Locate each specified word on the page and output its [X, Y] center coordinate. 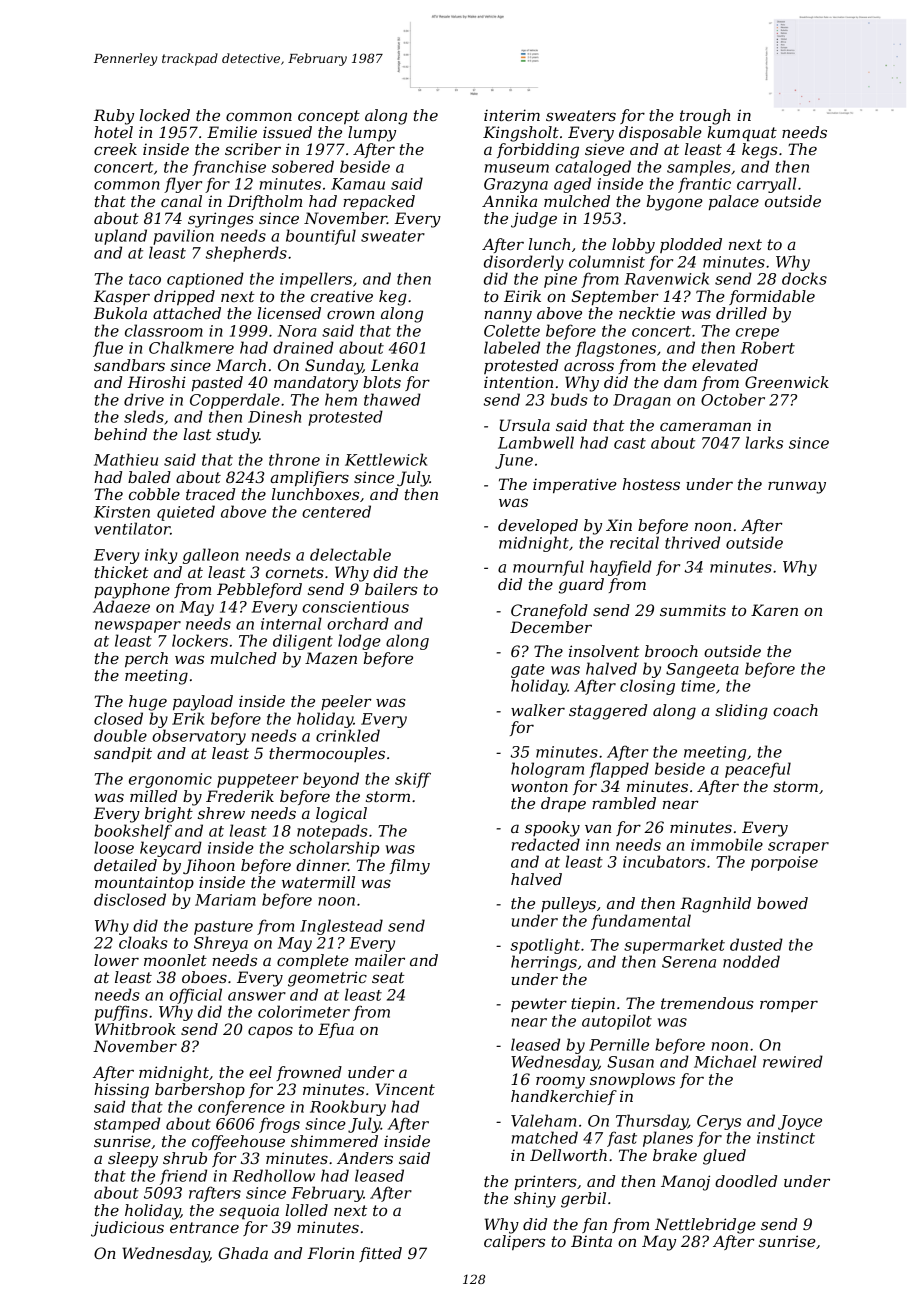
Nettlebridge [705, 1226]
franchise [229, 168]
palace [734, 202]
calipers [514, 1242]
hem [341, 399]
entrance [204, 1227]
